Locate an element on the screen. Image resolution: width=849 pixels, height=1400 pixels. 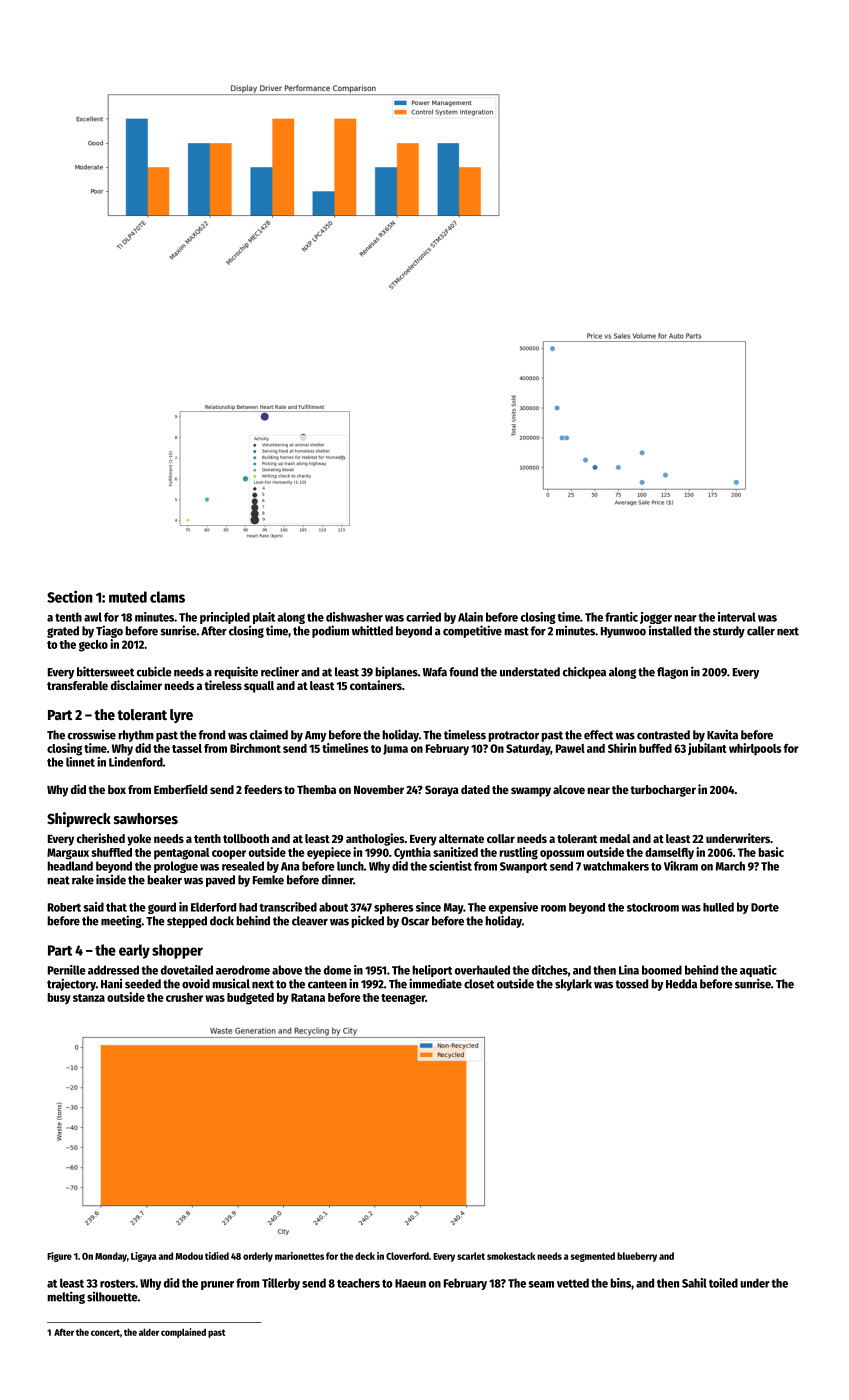
hulled is located at coordinates (718, 907).
